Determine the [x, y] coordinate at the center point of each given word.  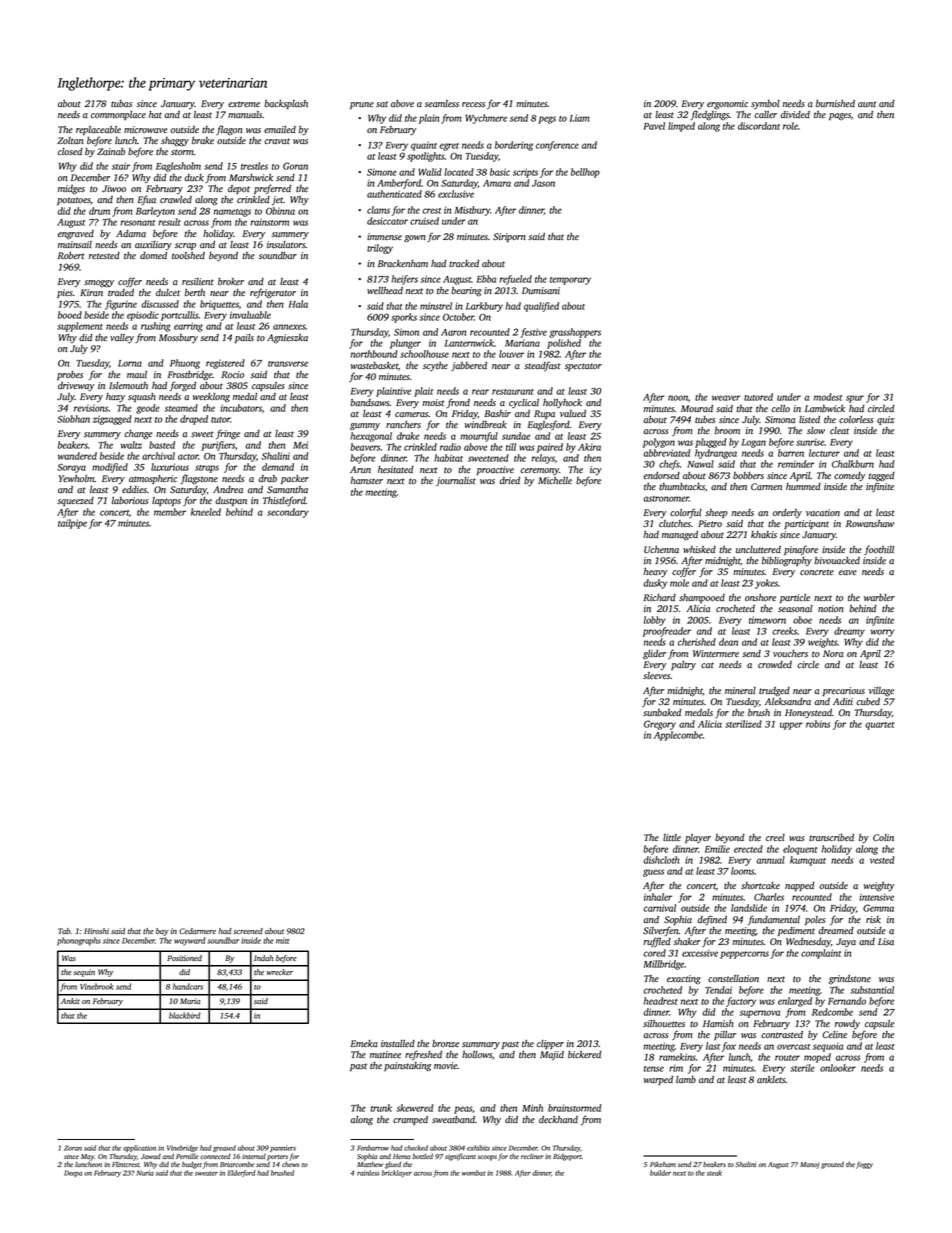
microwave [145, 129]
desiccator [387, 221]
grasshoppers [575, 333]
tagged [881, 476]
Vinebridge [182, 1148]
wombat [473, 1173]
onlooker [838, 1068]
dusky [655, 584]
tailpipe [72, 524]
